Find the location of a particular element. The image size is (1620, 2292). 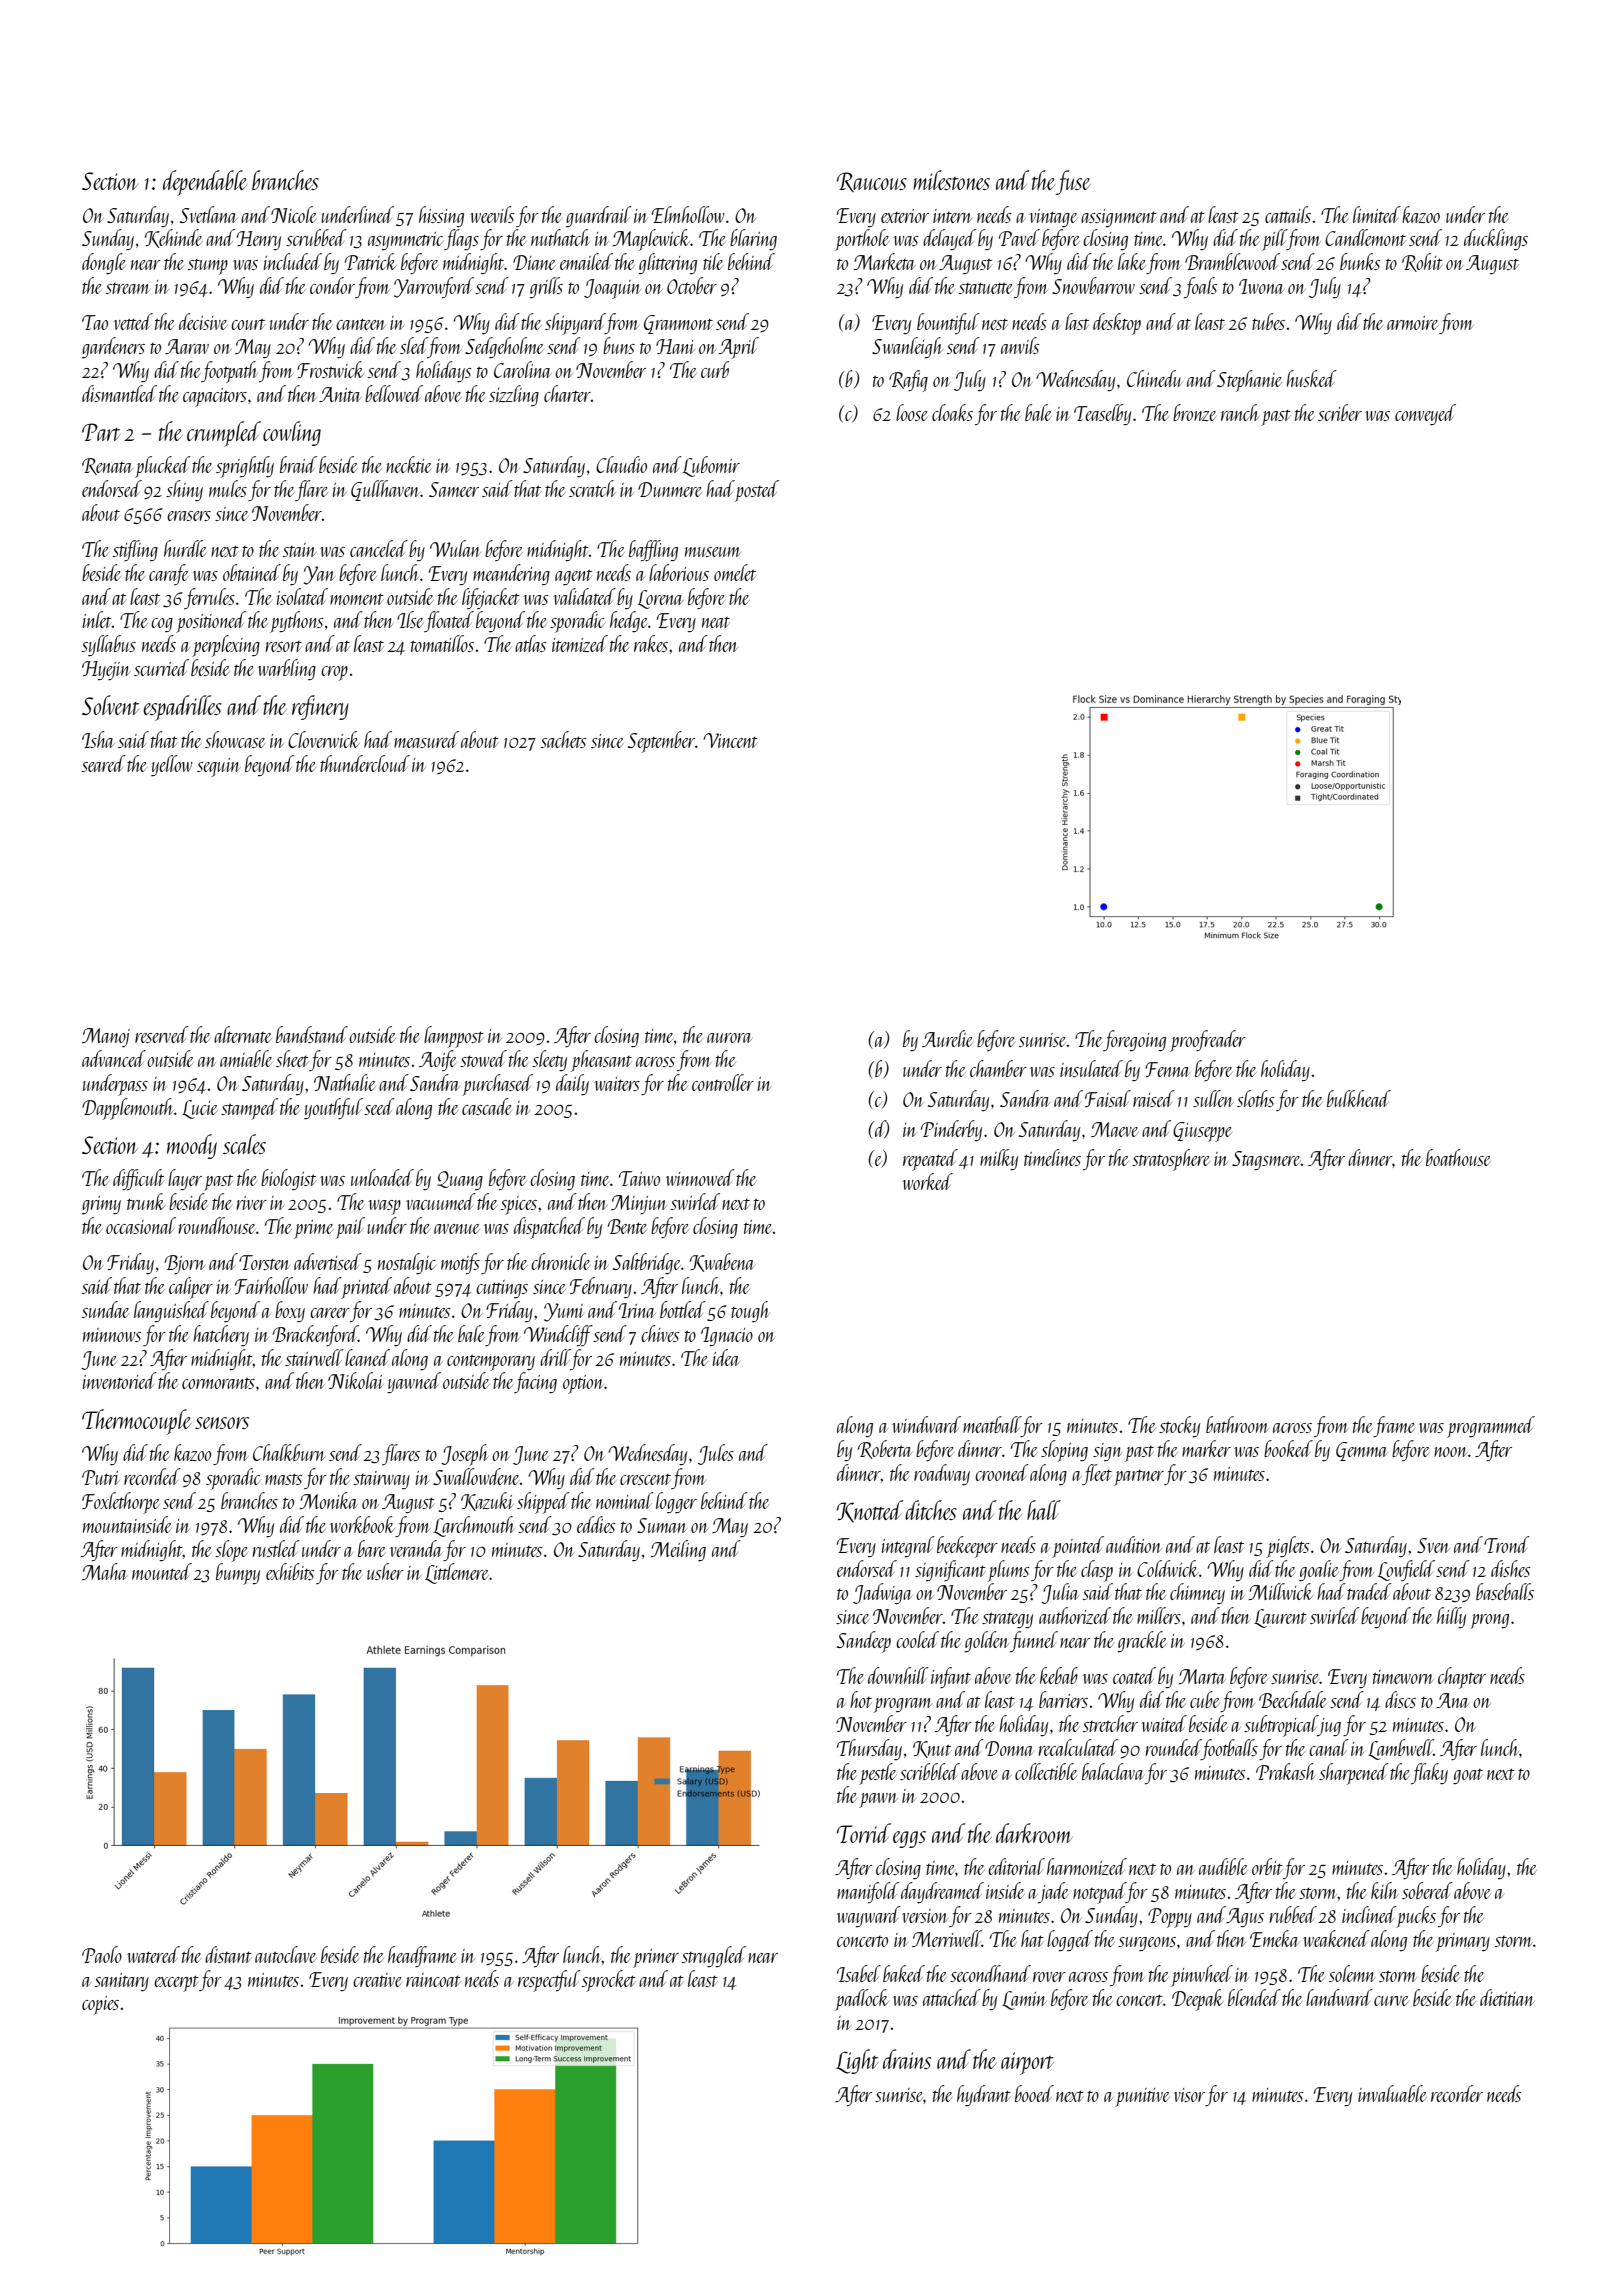

guardrail is located at coordinates (599, 216).
